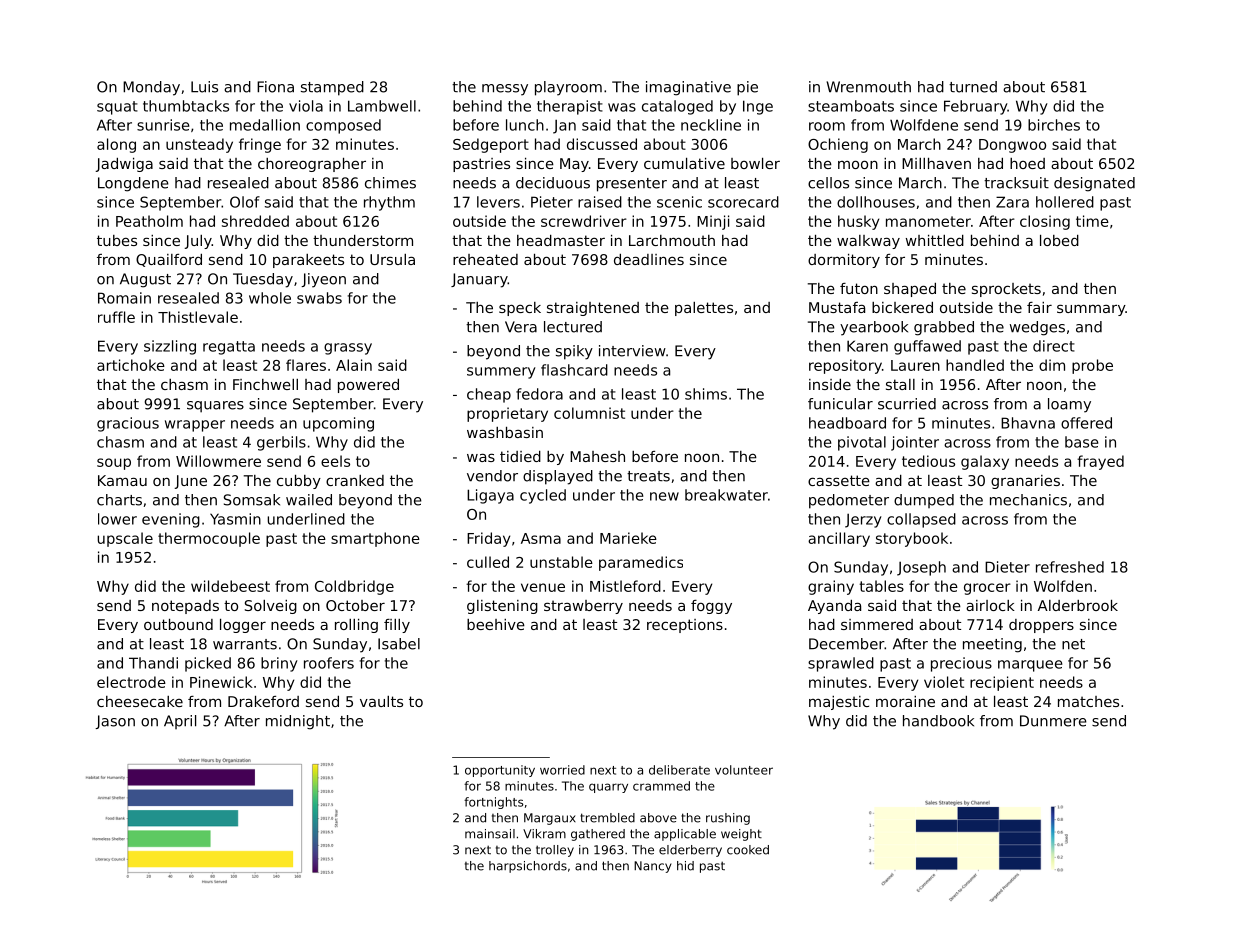  What do you see at coordinates (1092, 221) in the image?
I see `time` at bounding box center [1092, 221].
